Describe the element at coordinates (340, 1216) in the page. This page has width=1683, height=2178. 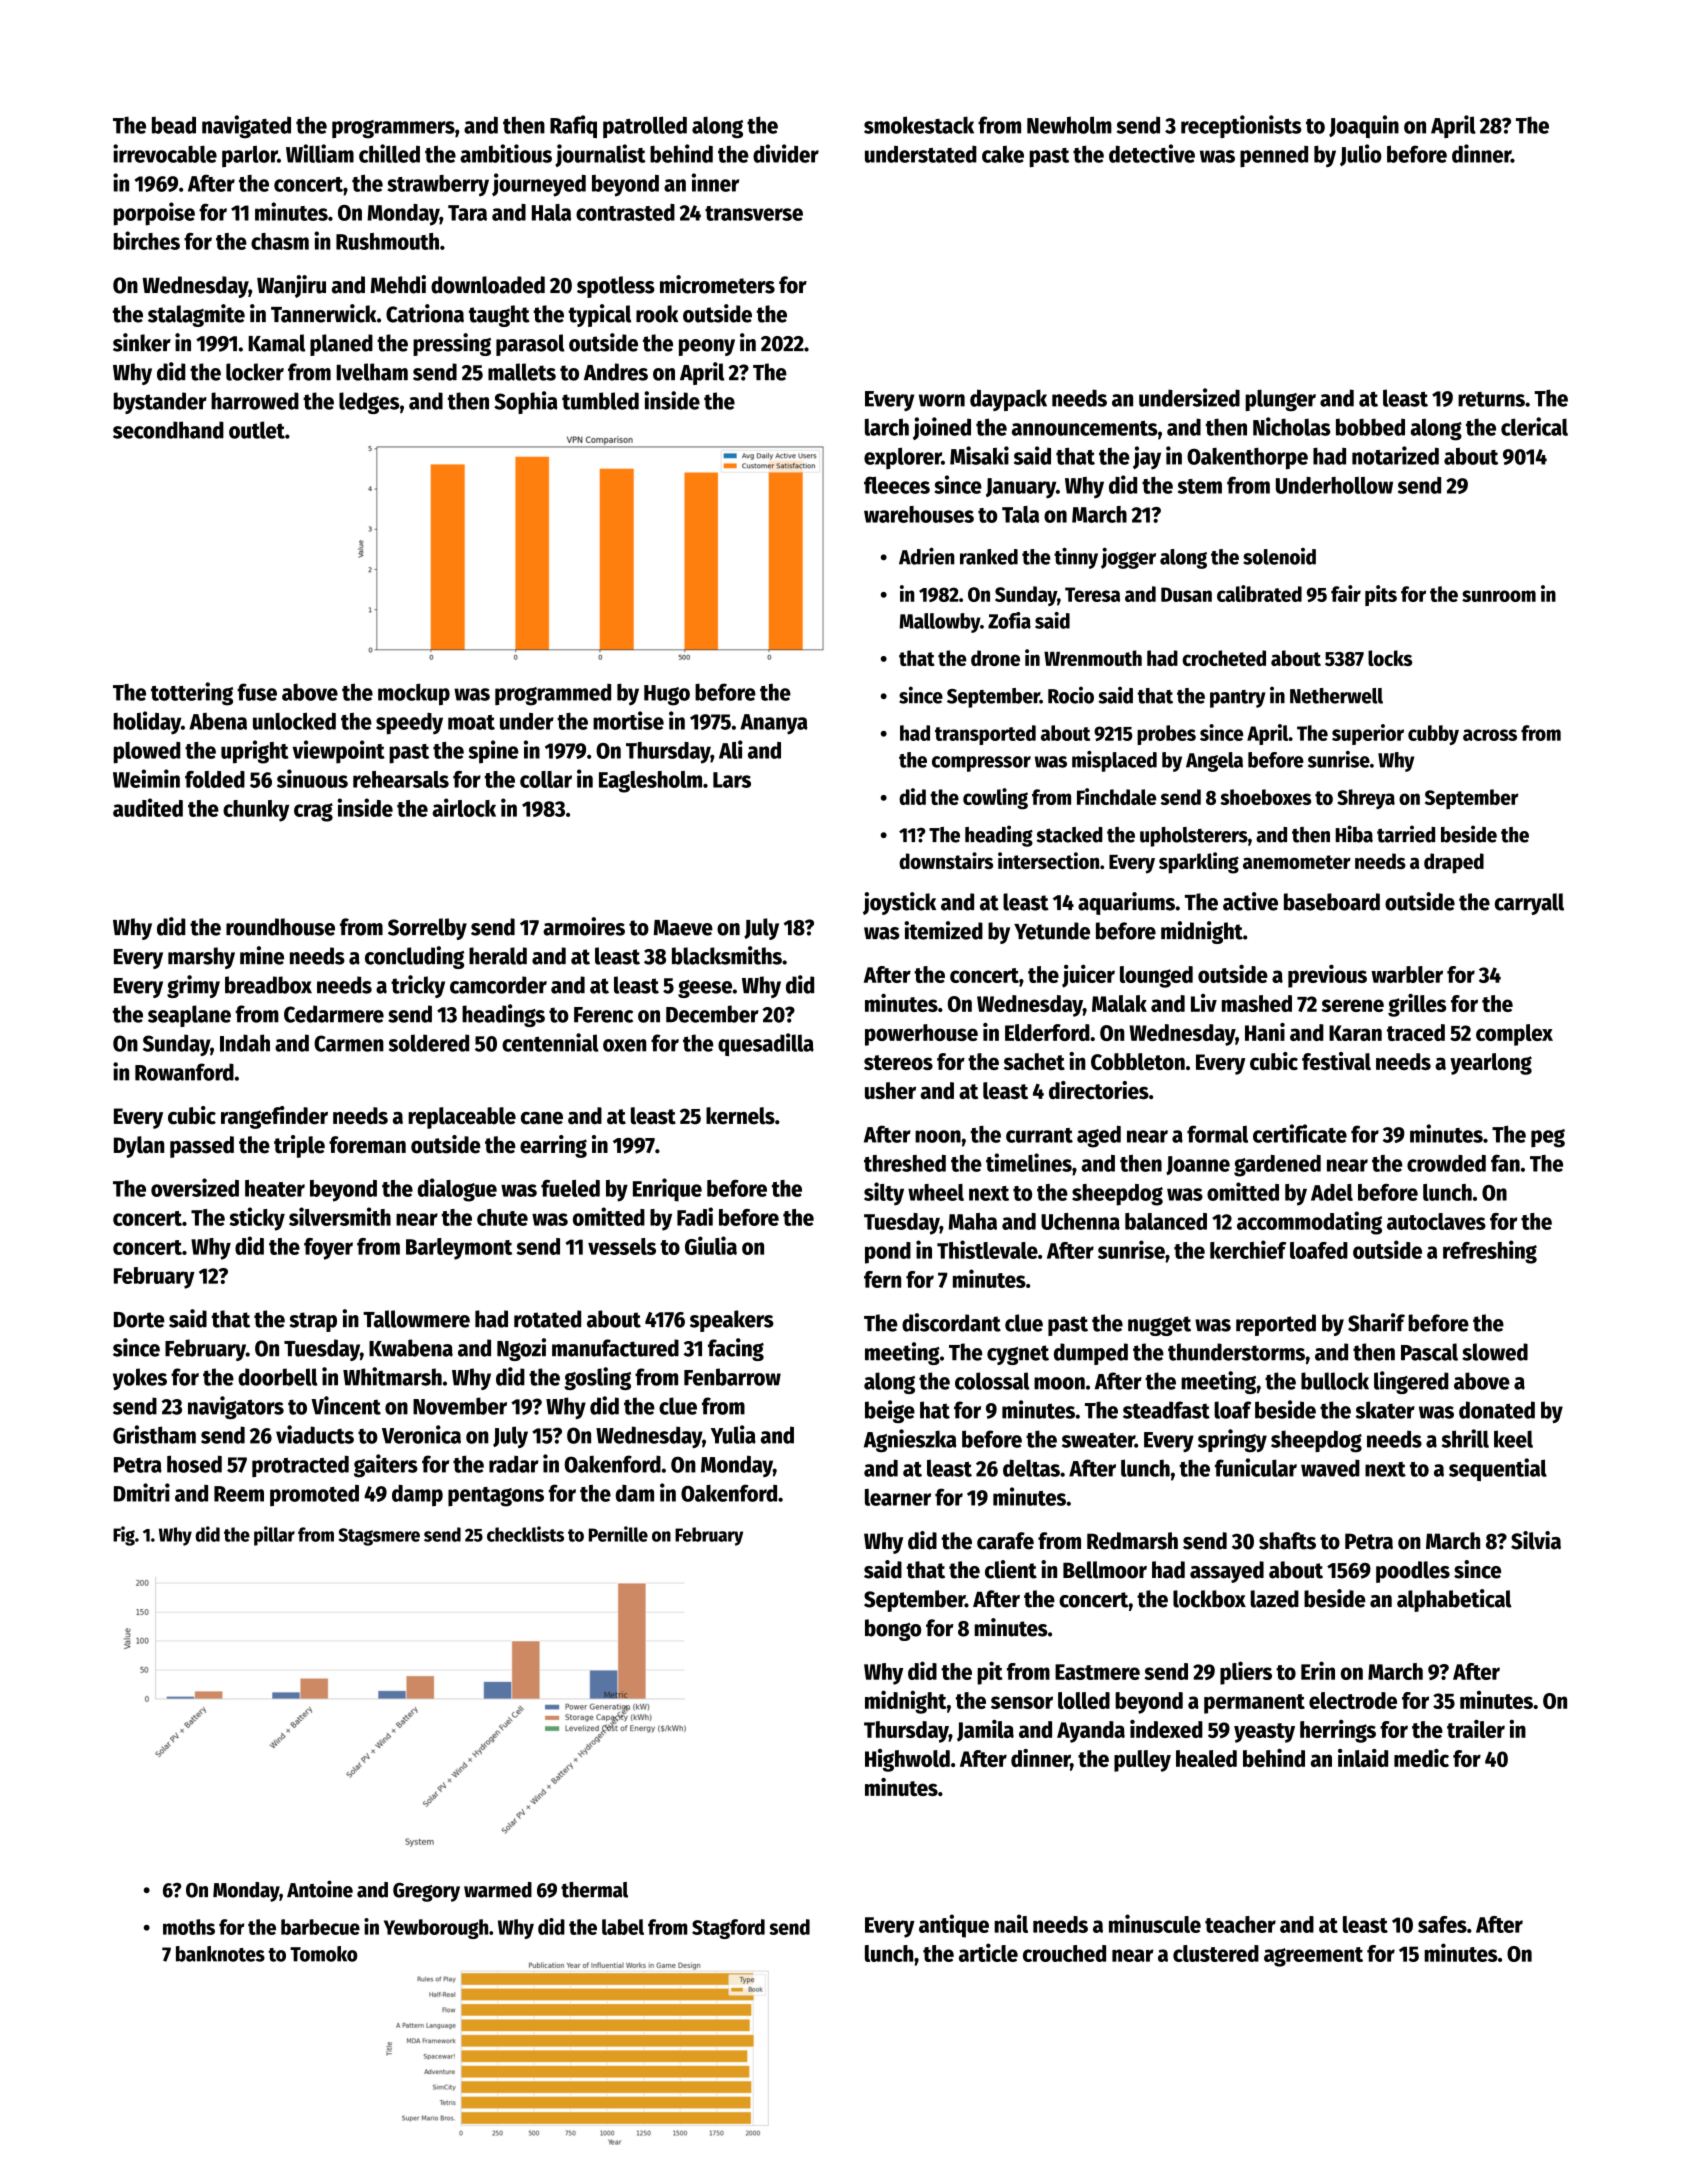
I see `silversmith` at that location.
